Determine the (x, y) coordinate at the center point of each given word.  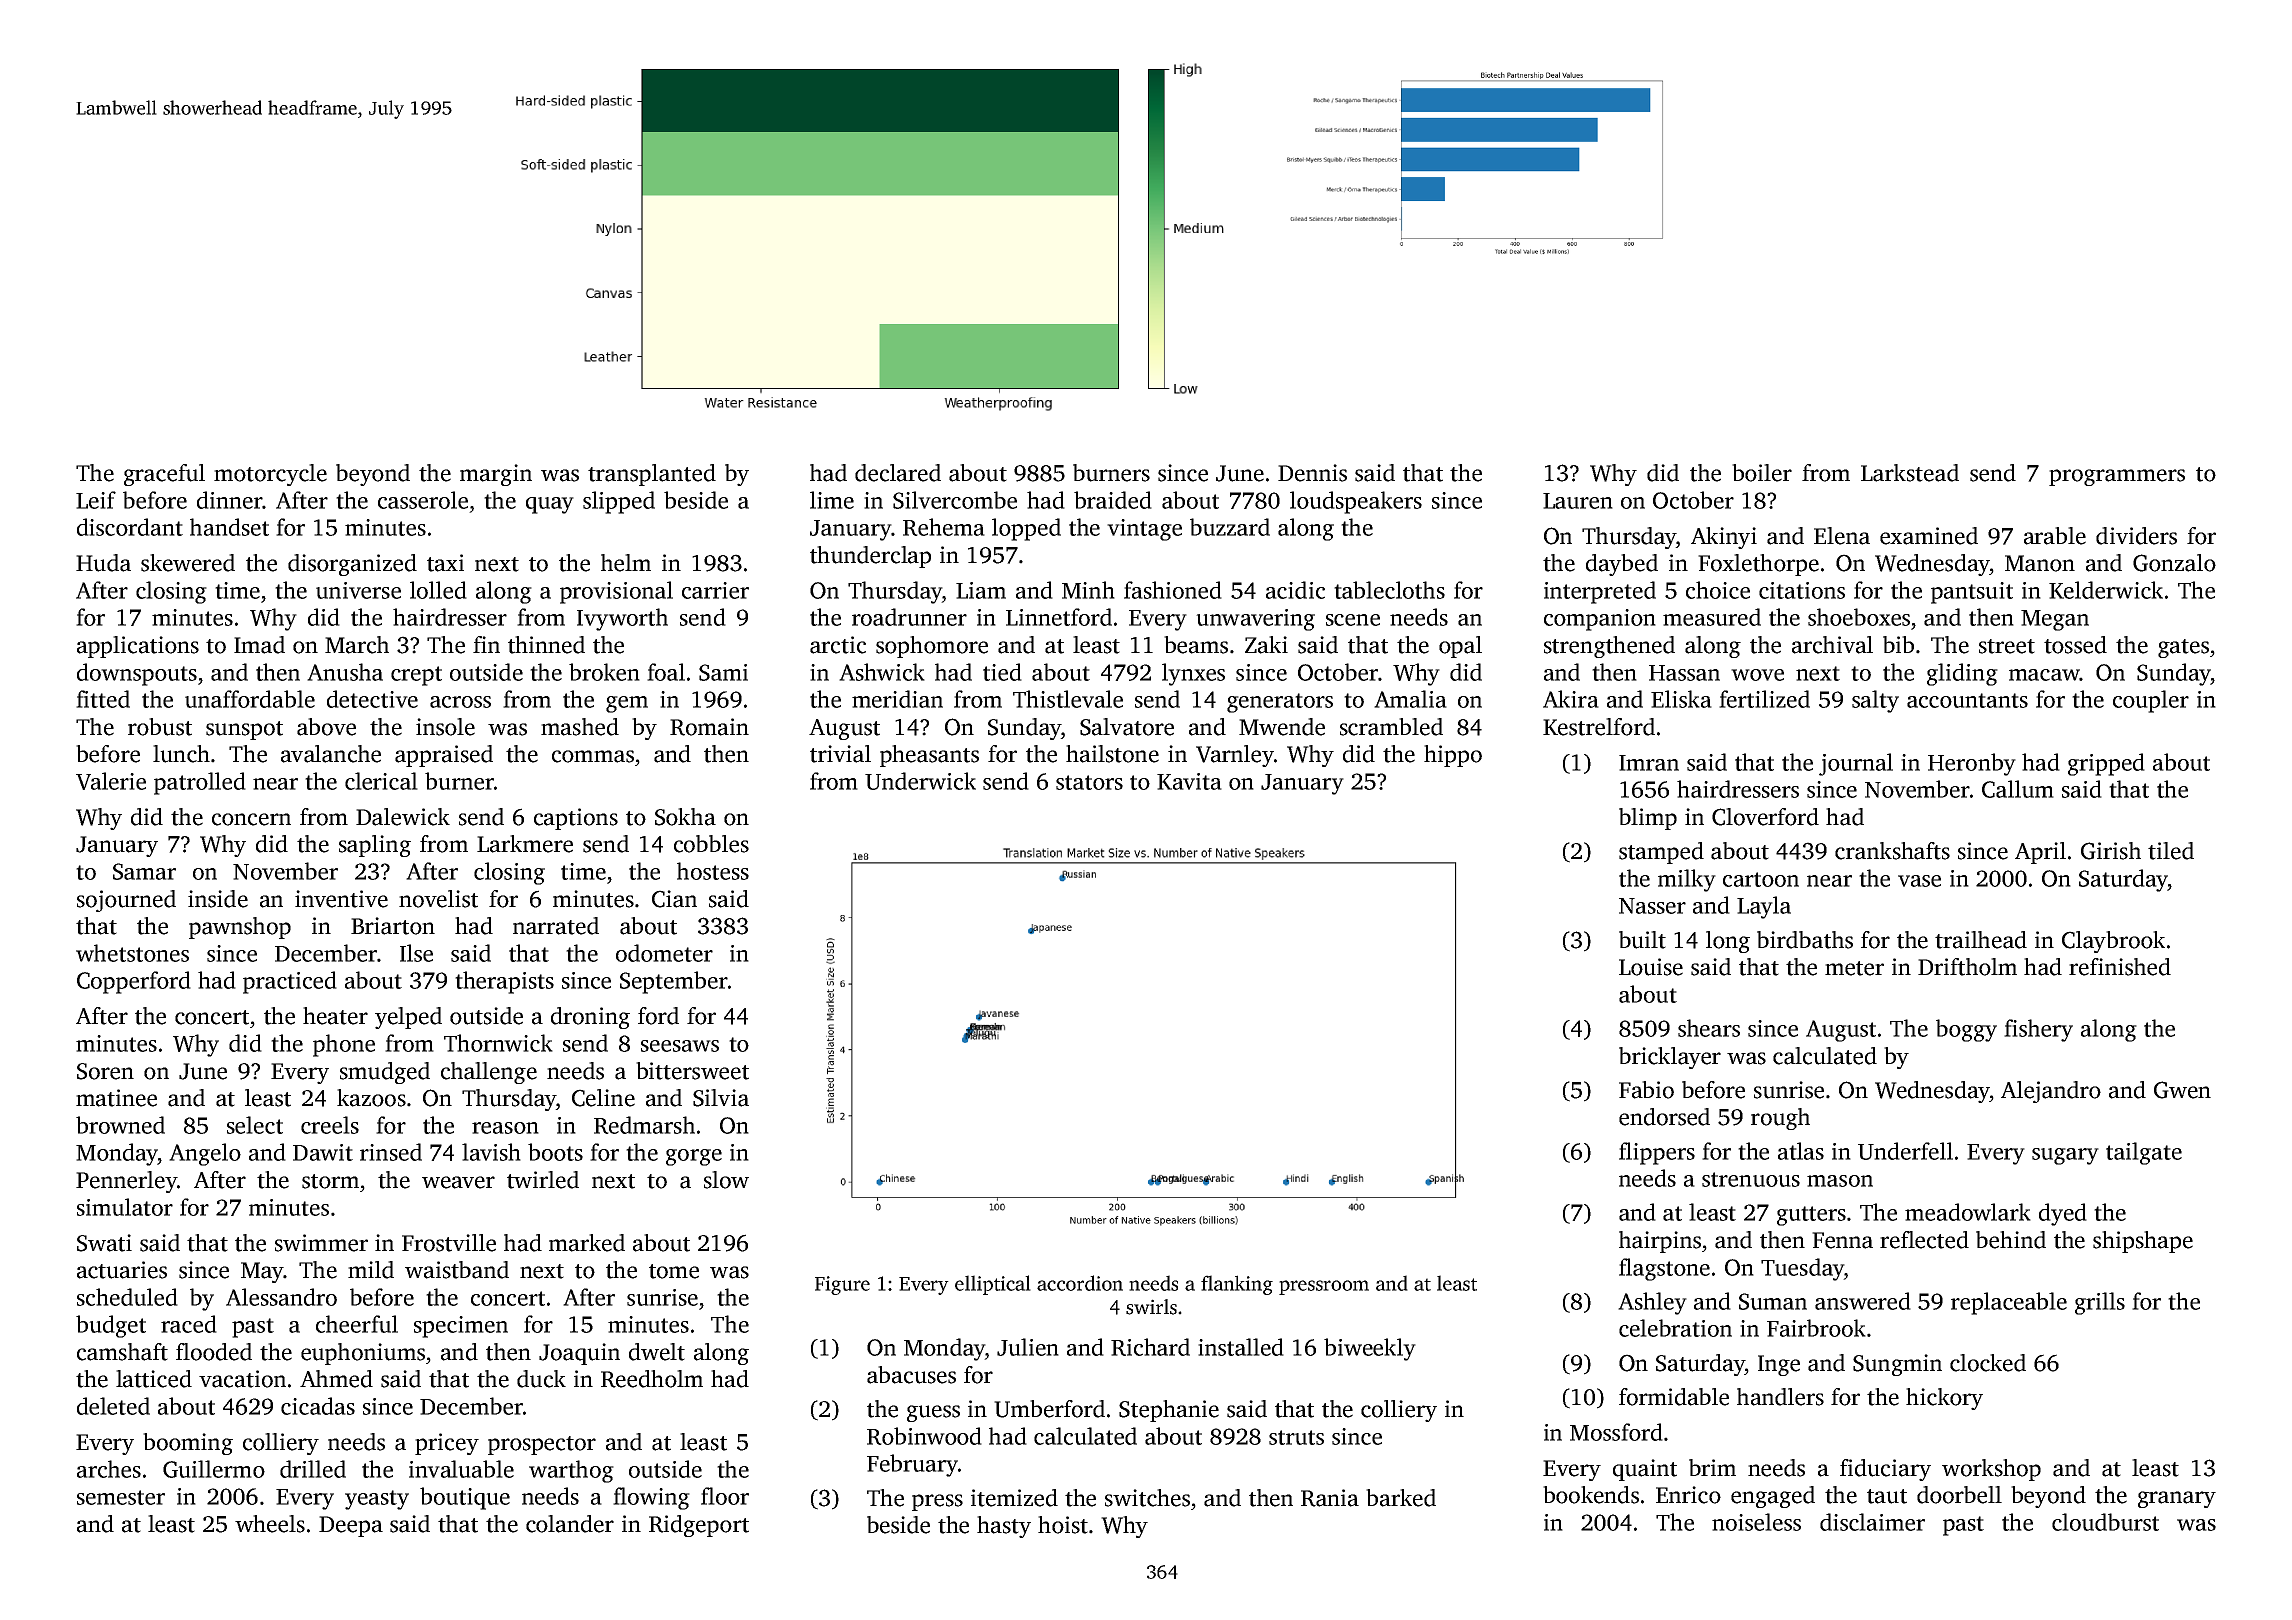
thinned (546, 645)
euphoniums (363, 1354)
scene (1353, 620)
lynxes (1193, 674)
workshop (1991, 1470)
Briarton (393, 926)
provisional (616, 592)
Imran (1649, 763)
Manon (2040, 563)
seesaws (680, 1046)
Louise (1651, 967)
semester (121, 1497)
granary (2177, 1499)
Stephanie (1169, 1411)
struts (1296, 1437)
